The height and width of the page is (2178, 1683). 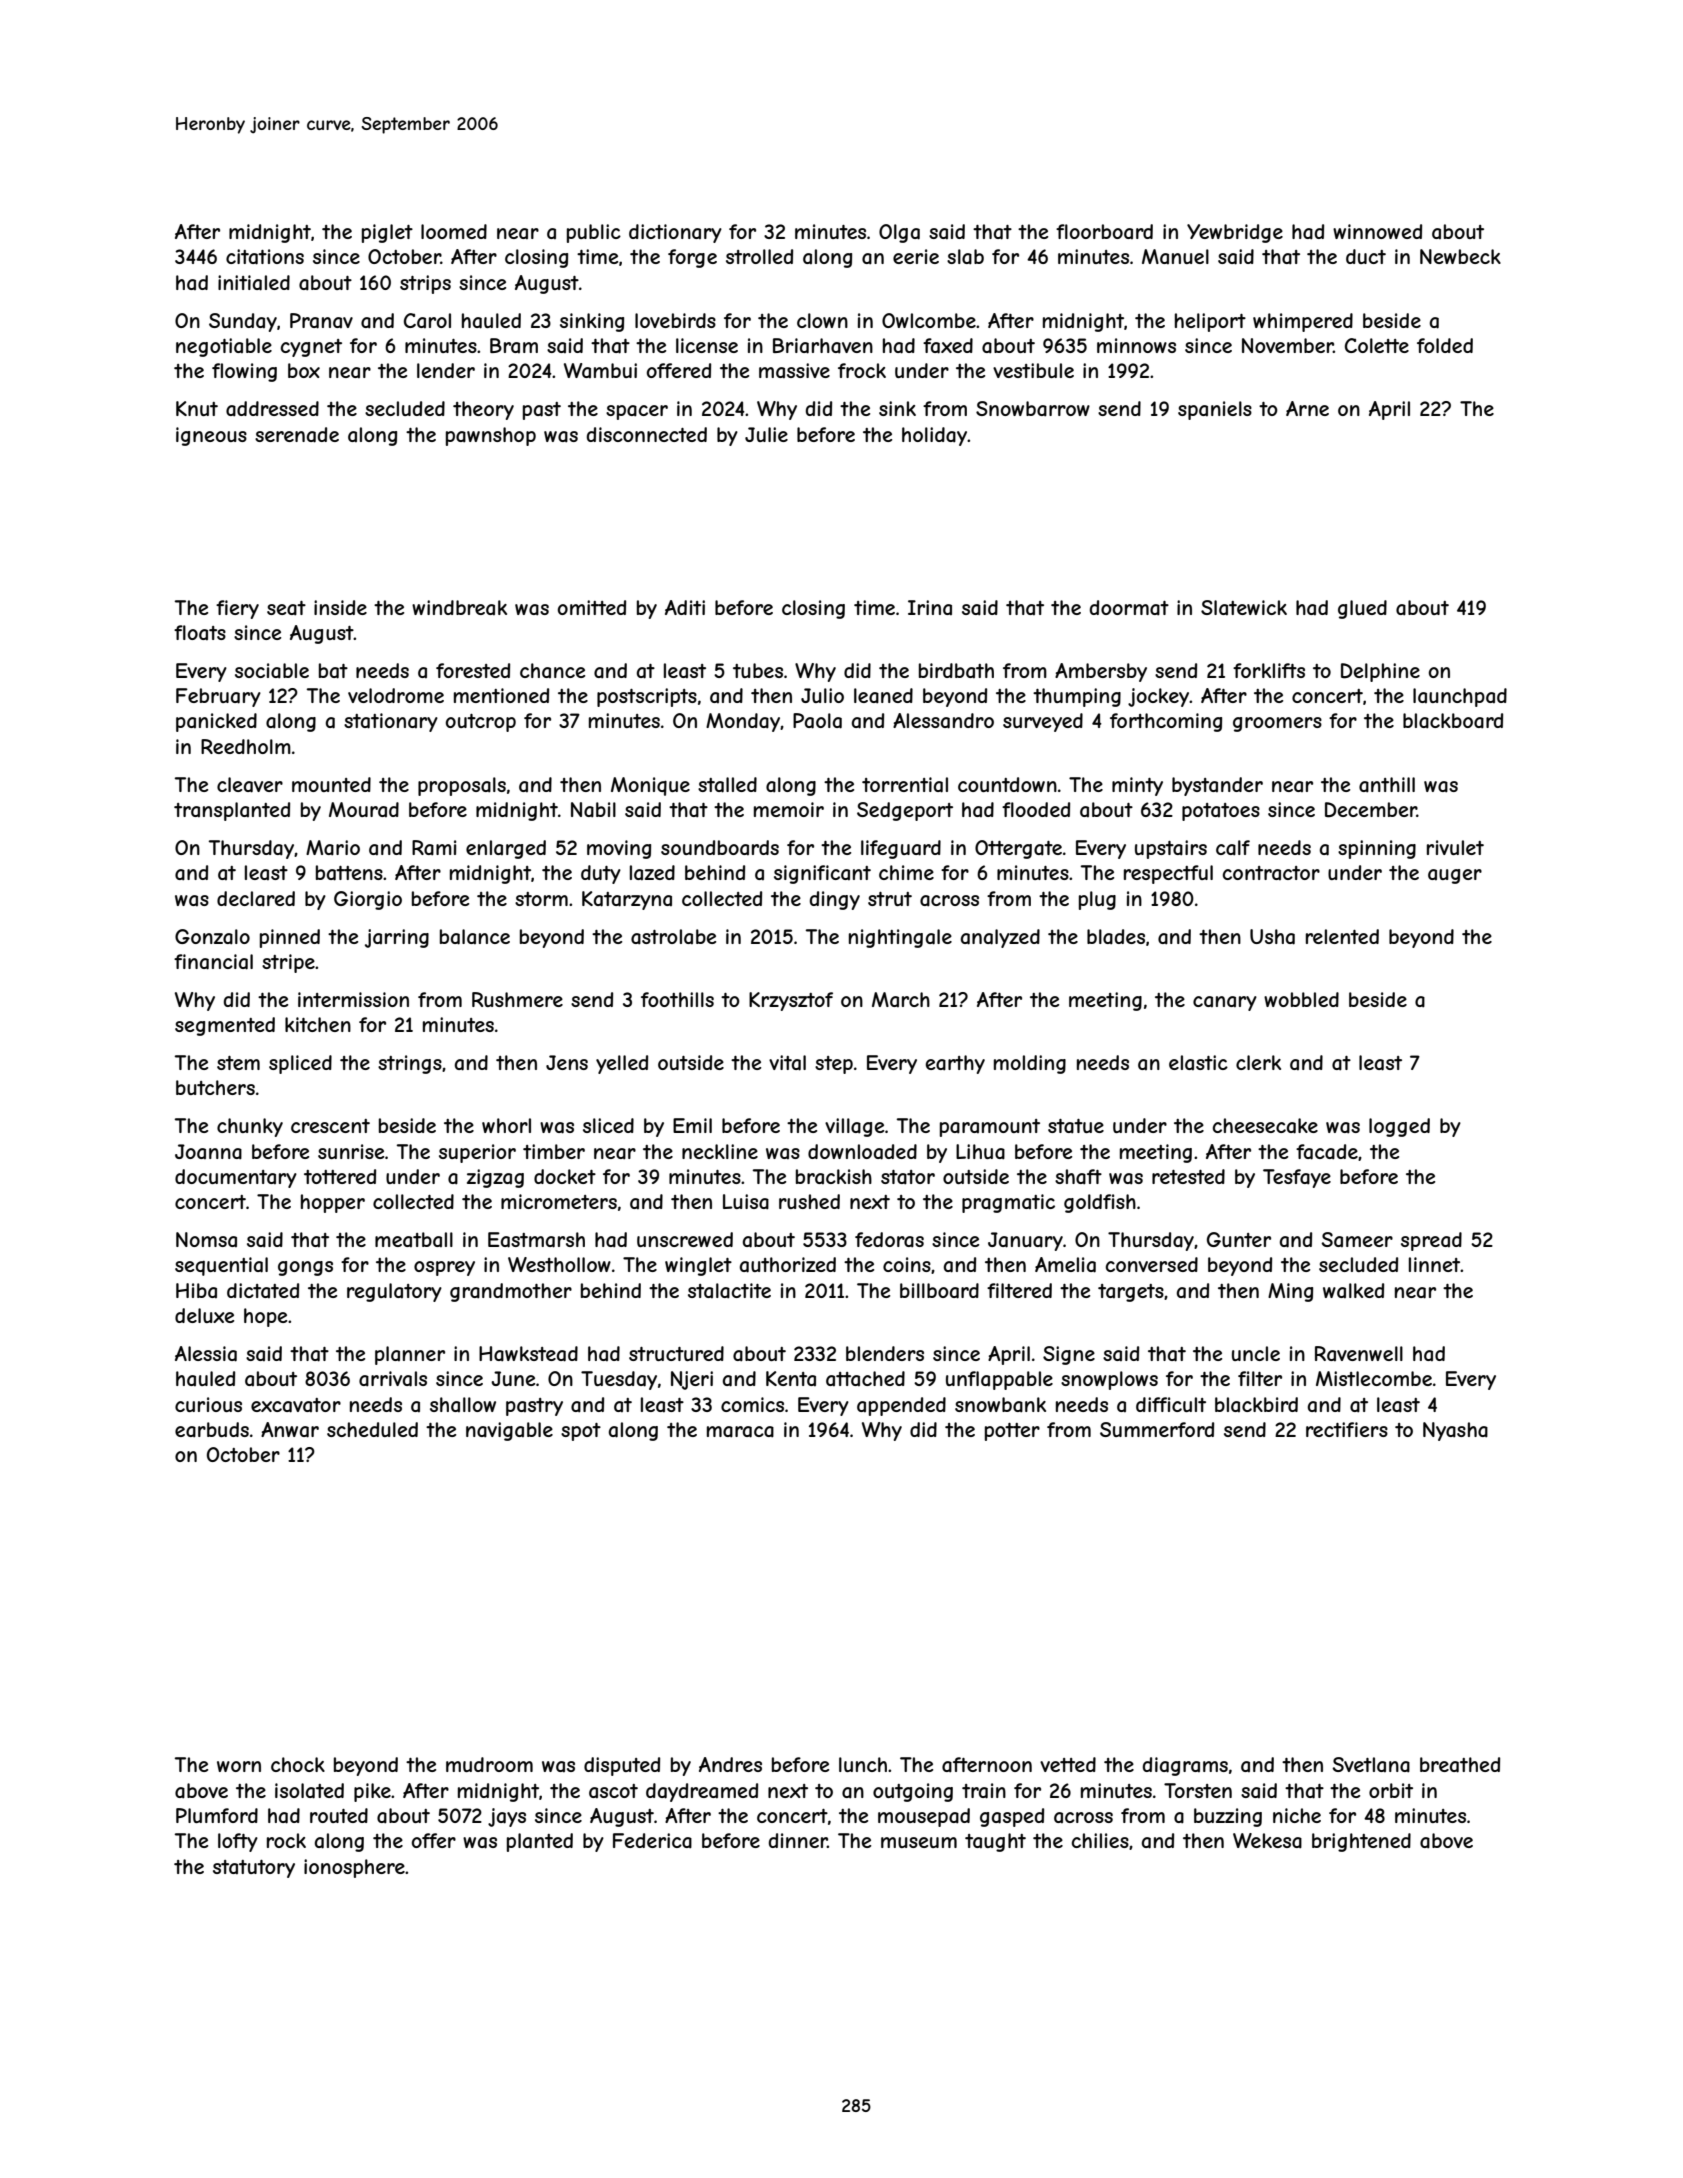 I want to click on analyzed, so click(x=1000, y=938).
